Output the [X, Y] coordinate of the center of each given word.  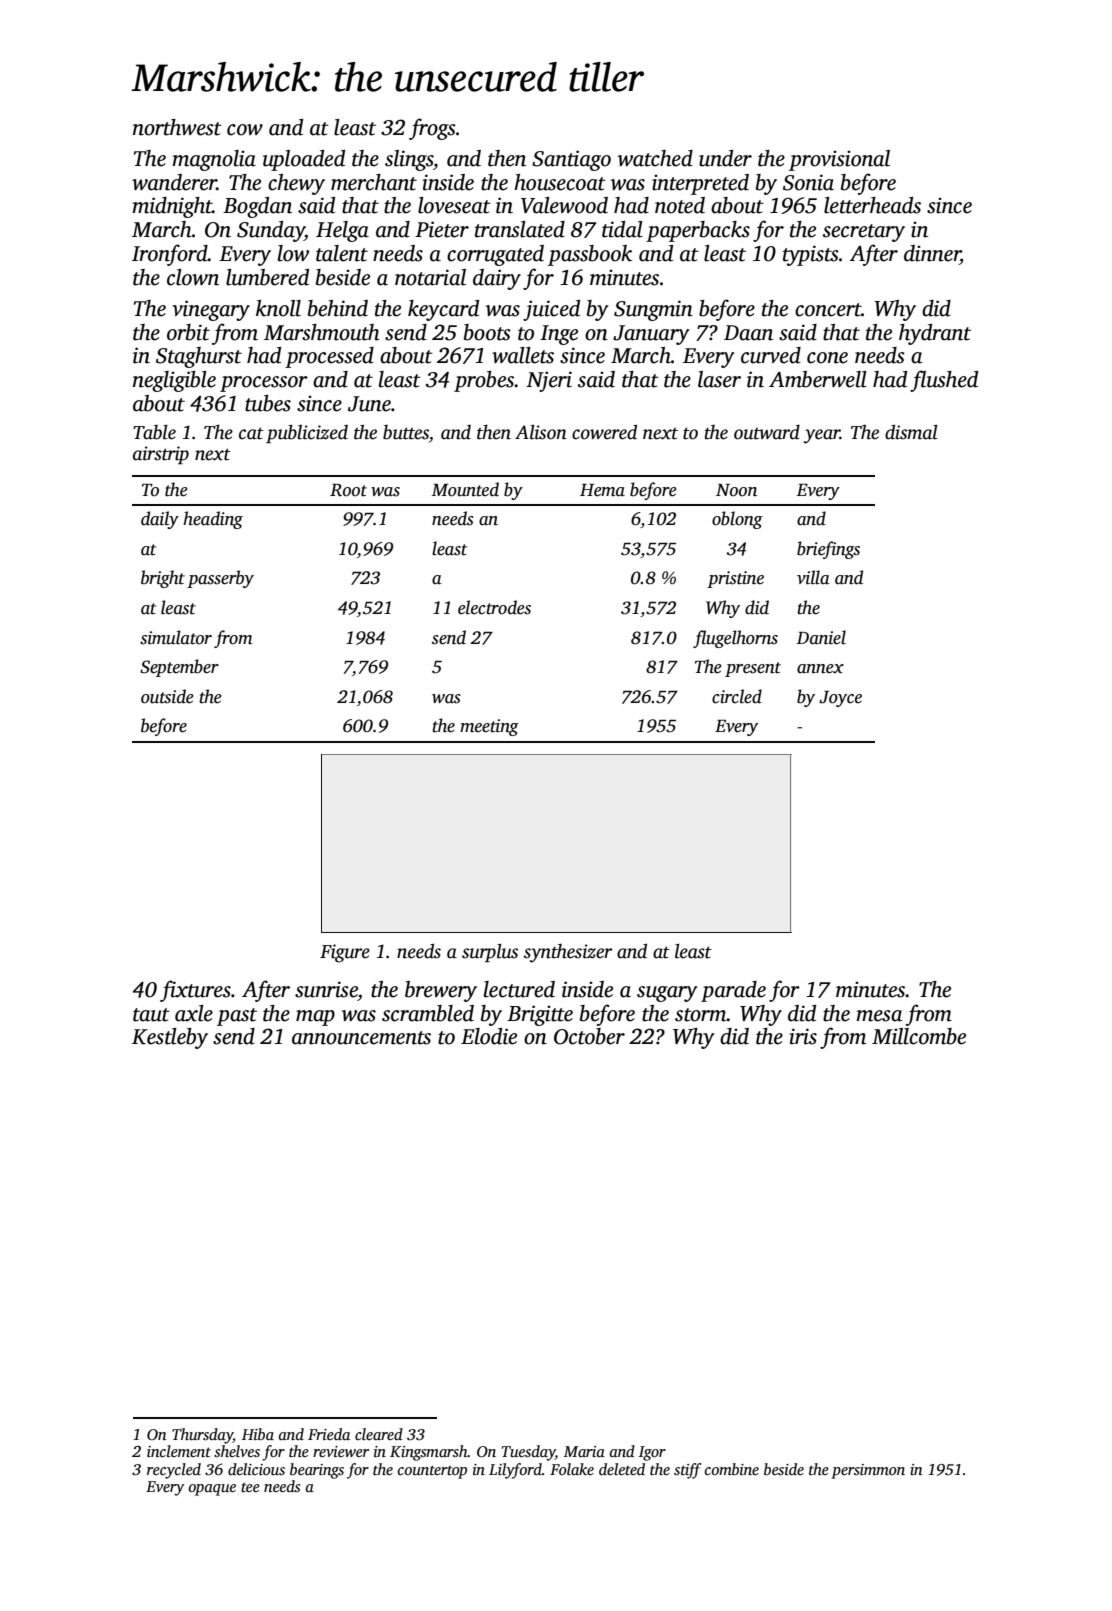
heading [213, 520]
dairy [497, 279]
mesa [879, 1016]
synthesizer [568, 953]
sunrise [326, 989]
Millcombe [919, 1036]
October [589, 1036]
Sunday [271, 231]
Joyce [840, 699]
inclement [179, 1451]
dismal [911, 432]
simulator [176, 637]
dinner [932, 254]
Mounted [465, 489]
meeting [489, 727]
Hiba [258, 1434]
